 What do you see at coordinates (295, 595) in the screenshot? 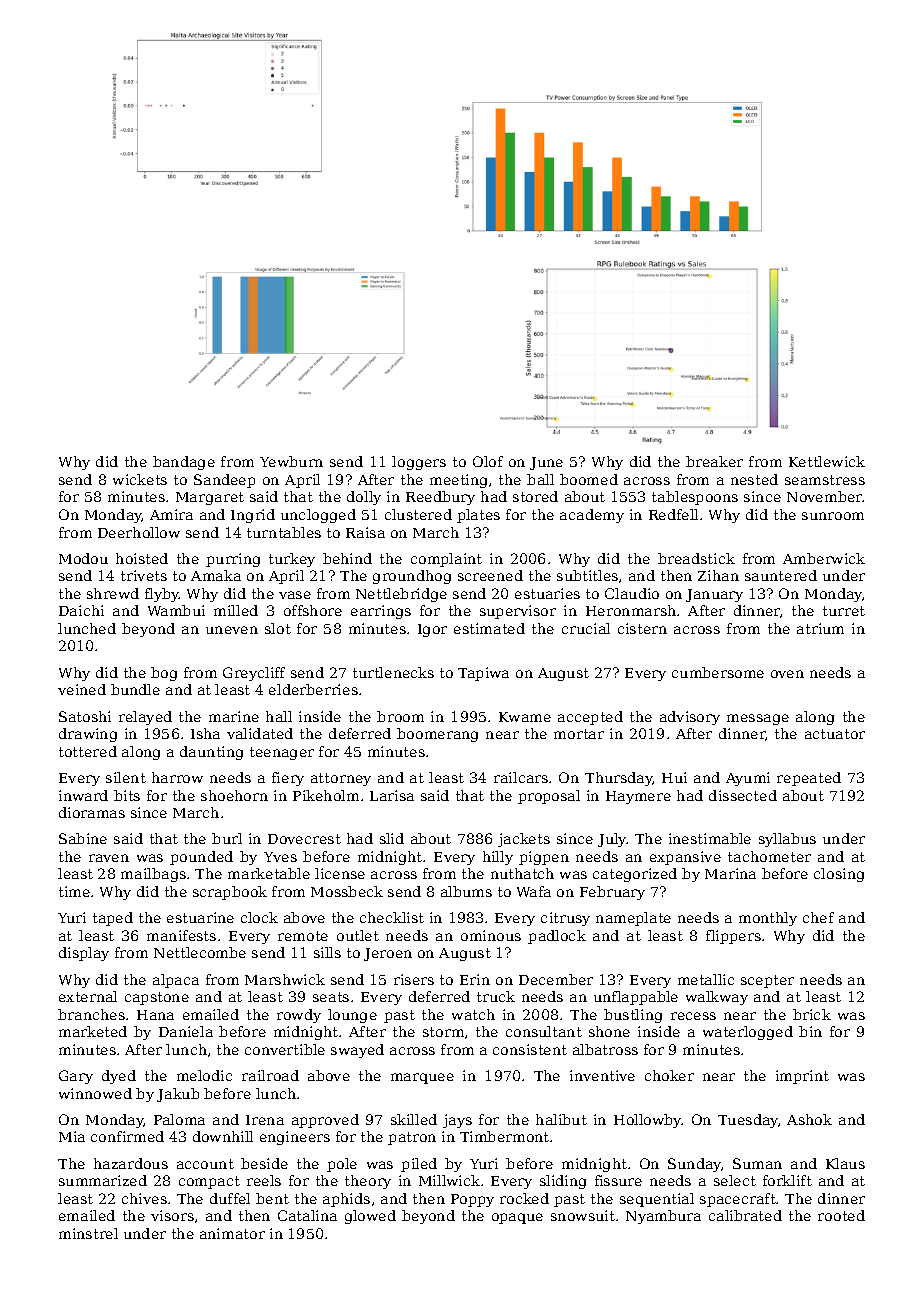
I see `vase` at bounding box center [295, 595].
